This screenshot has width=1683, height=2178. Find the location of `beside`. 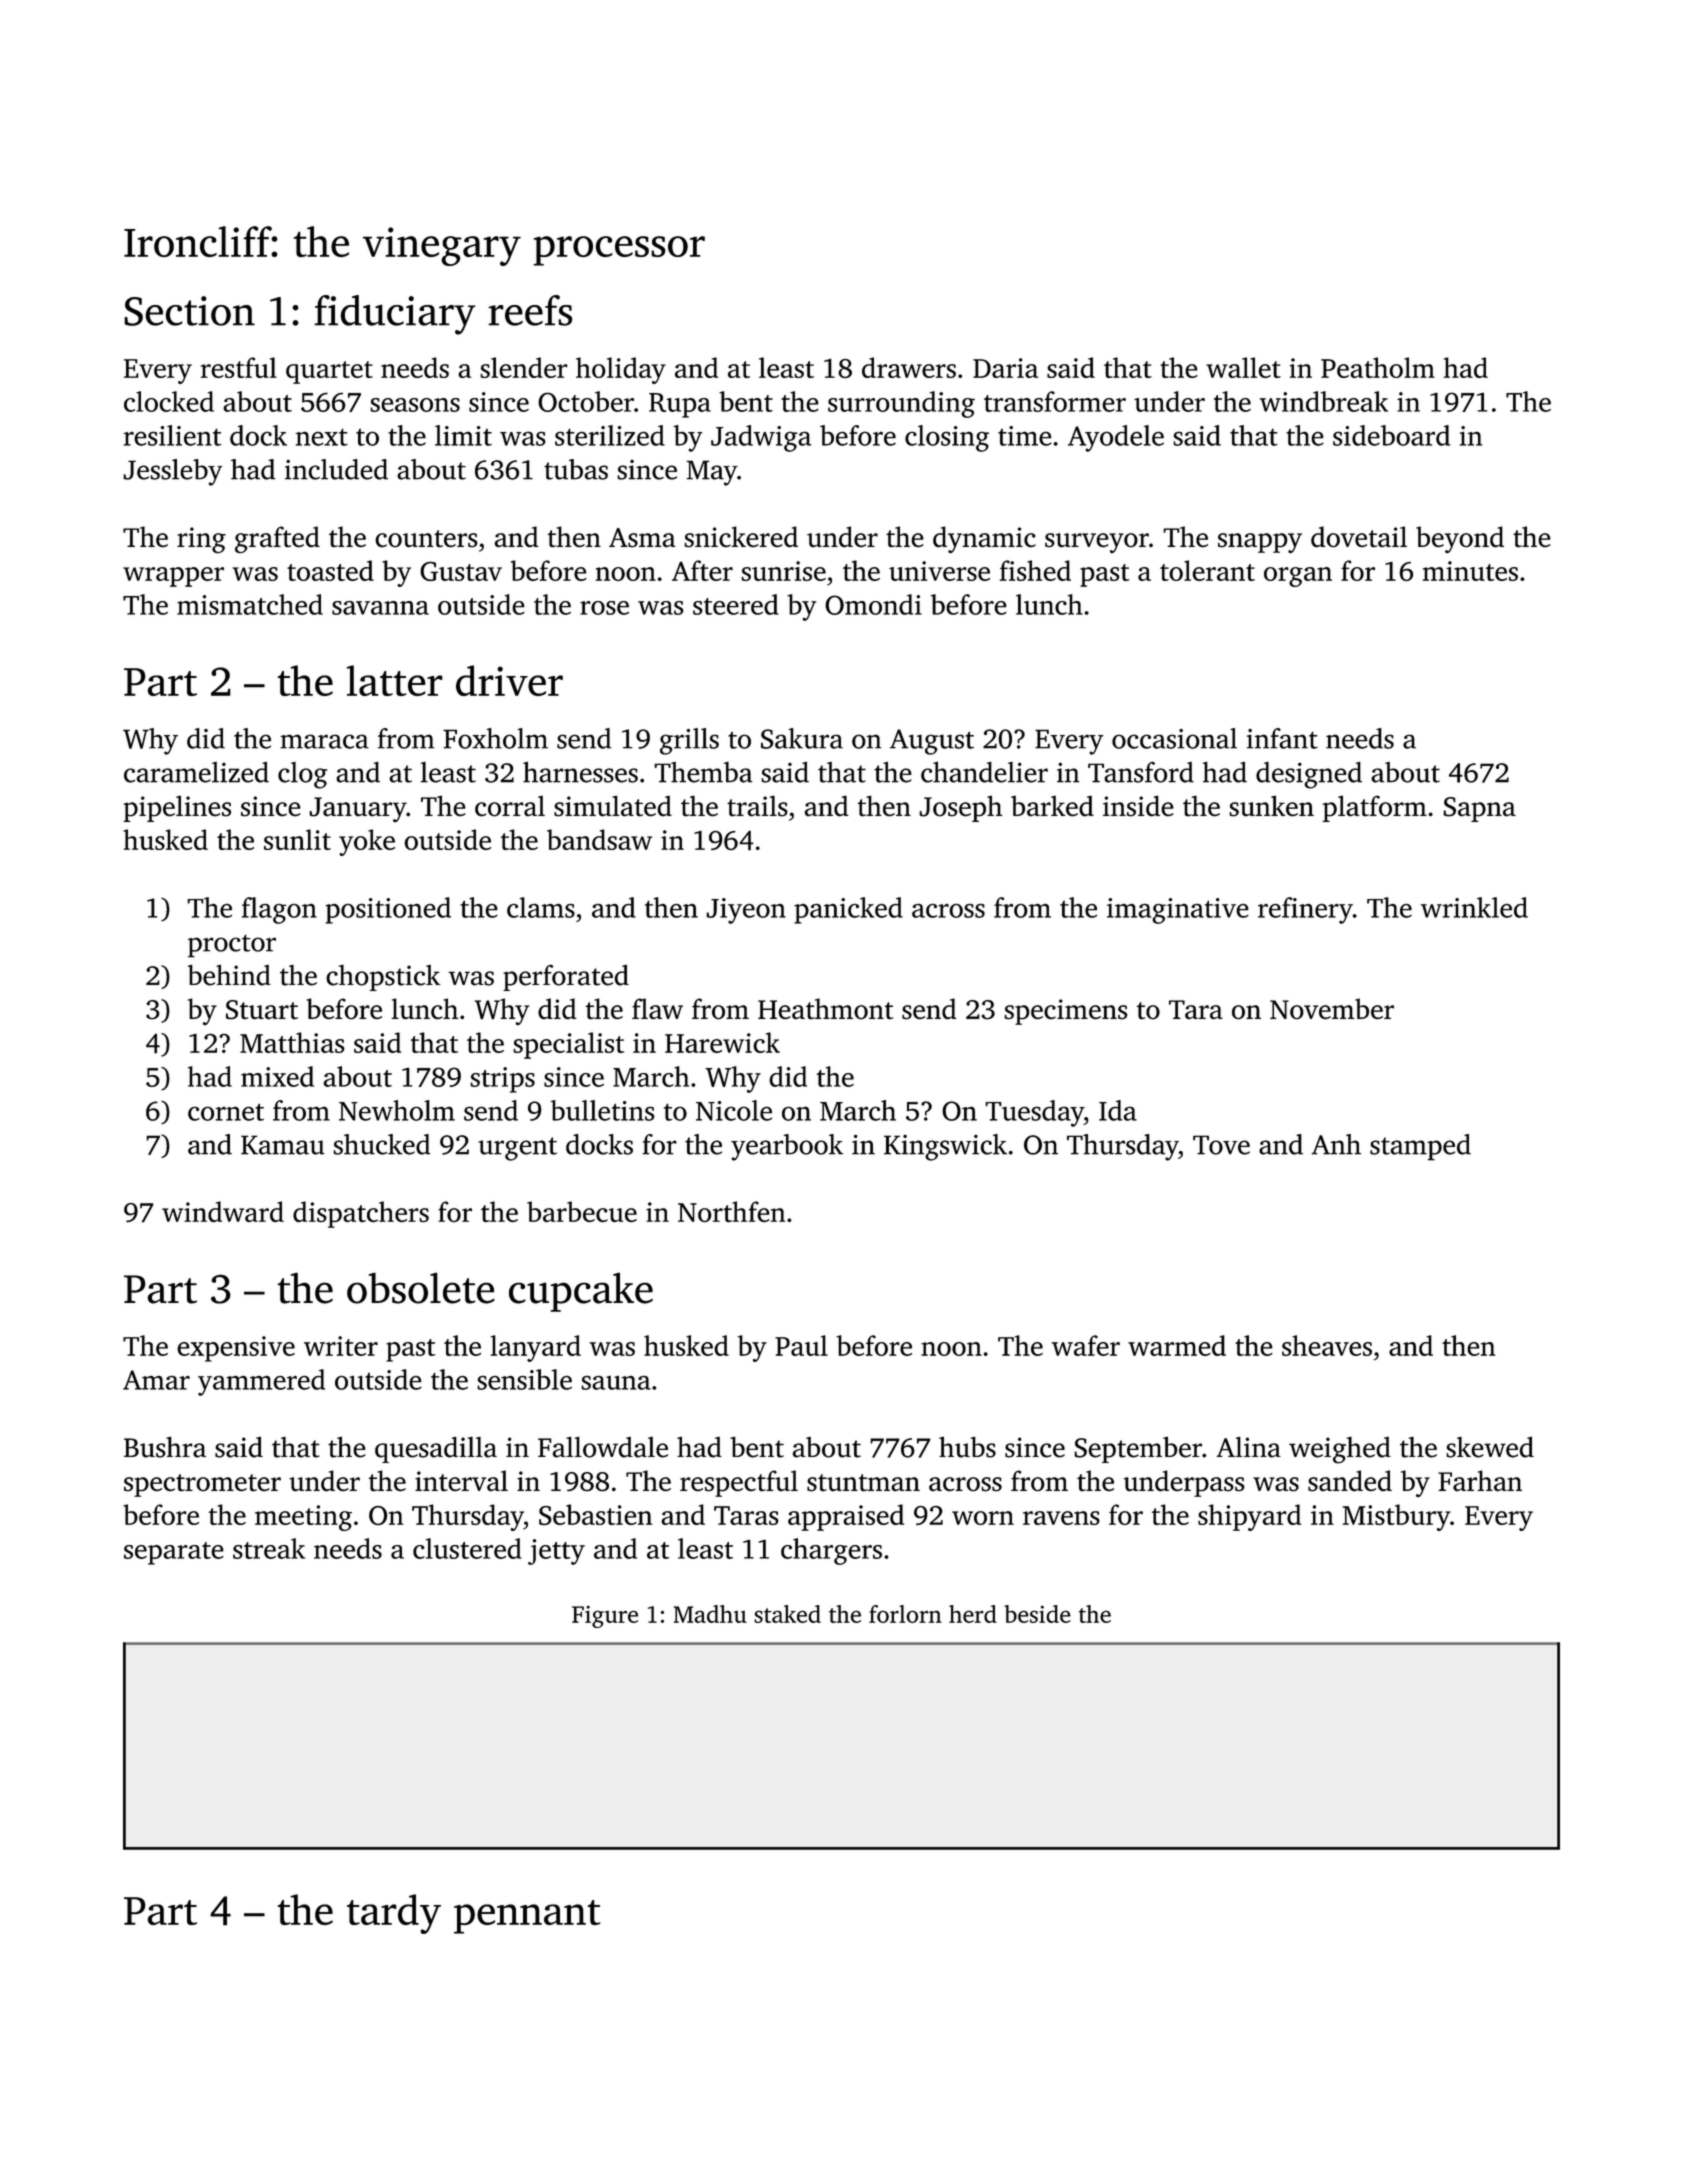

beside is located at coordinates (1037, 1614).
